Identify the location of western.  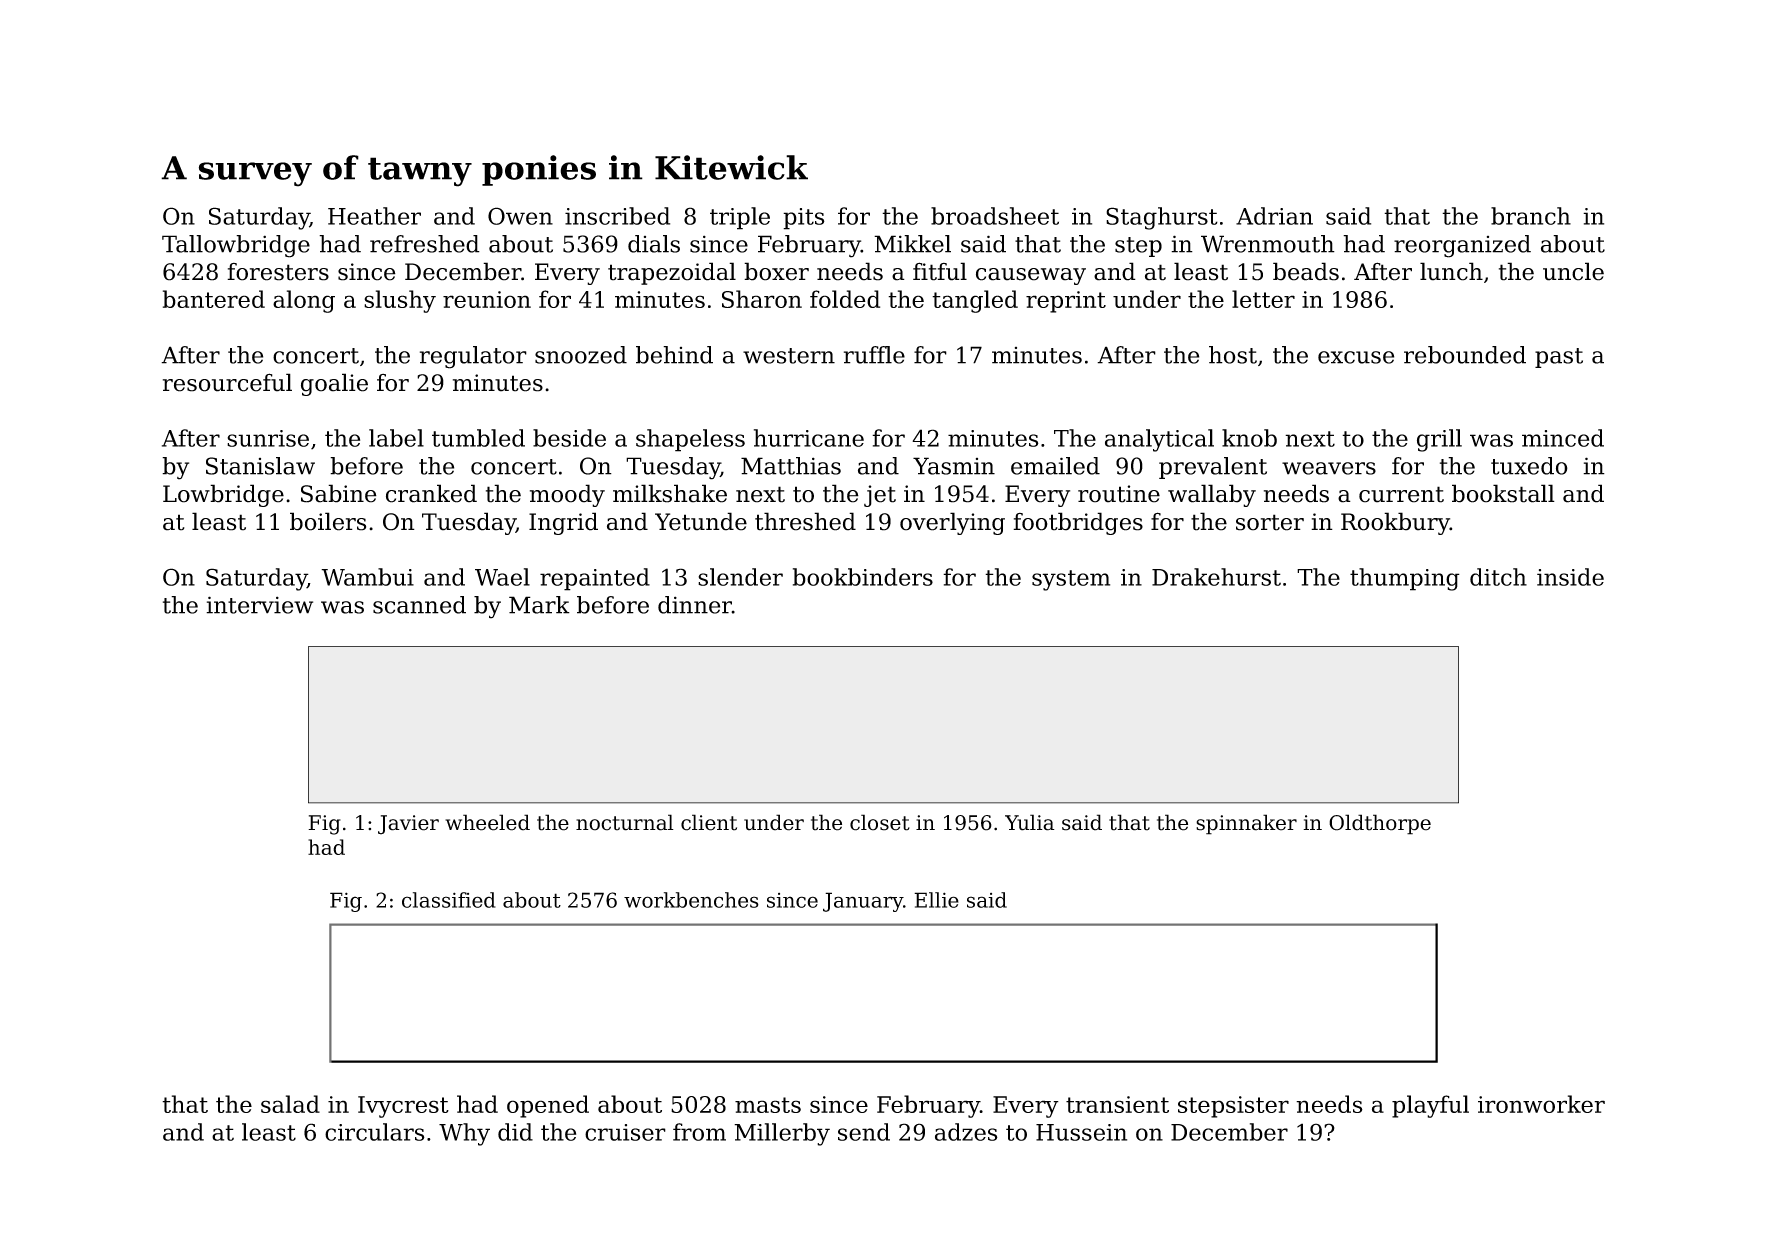
(789, 356).
